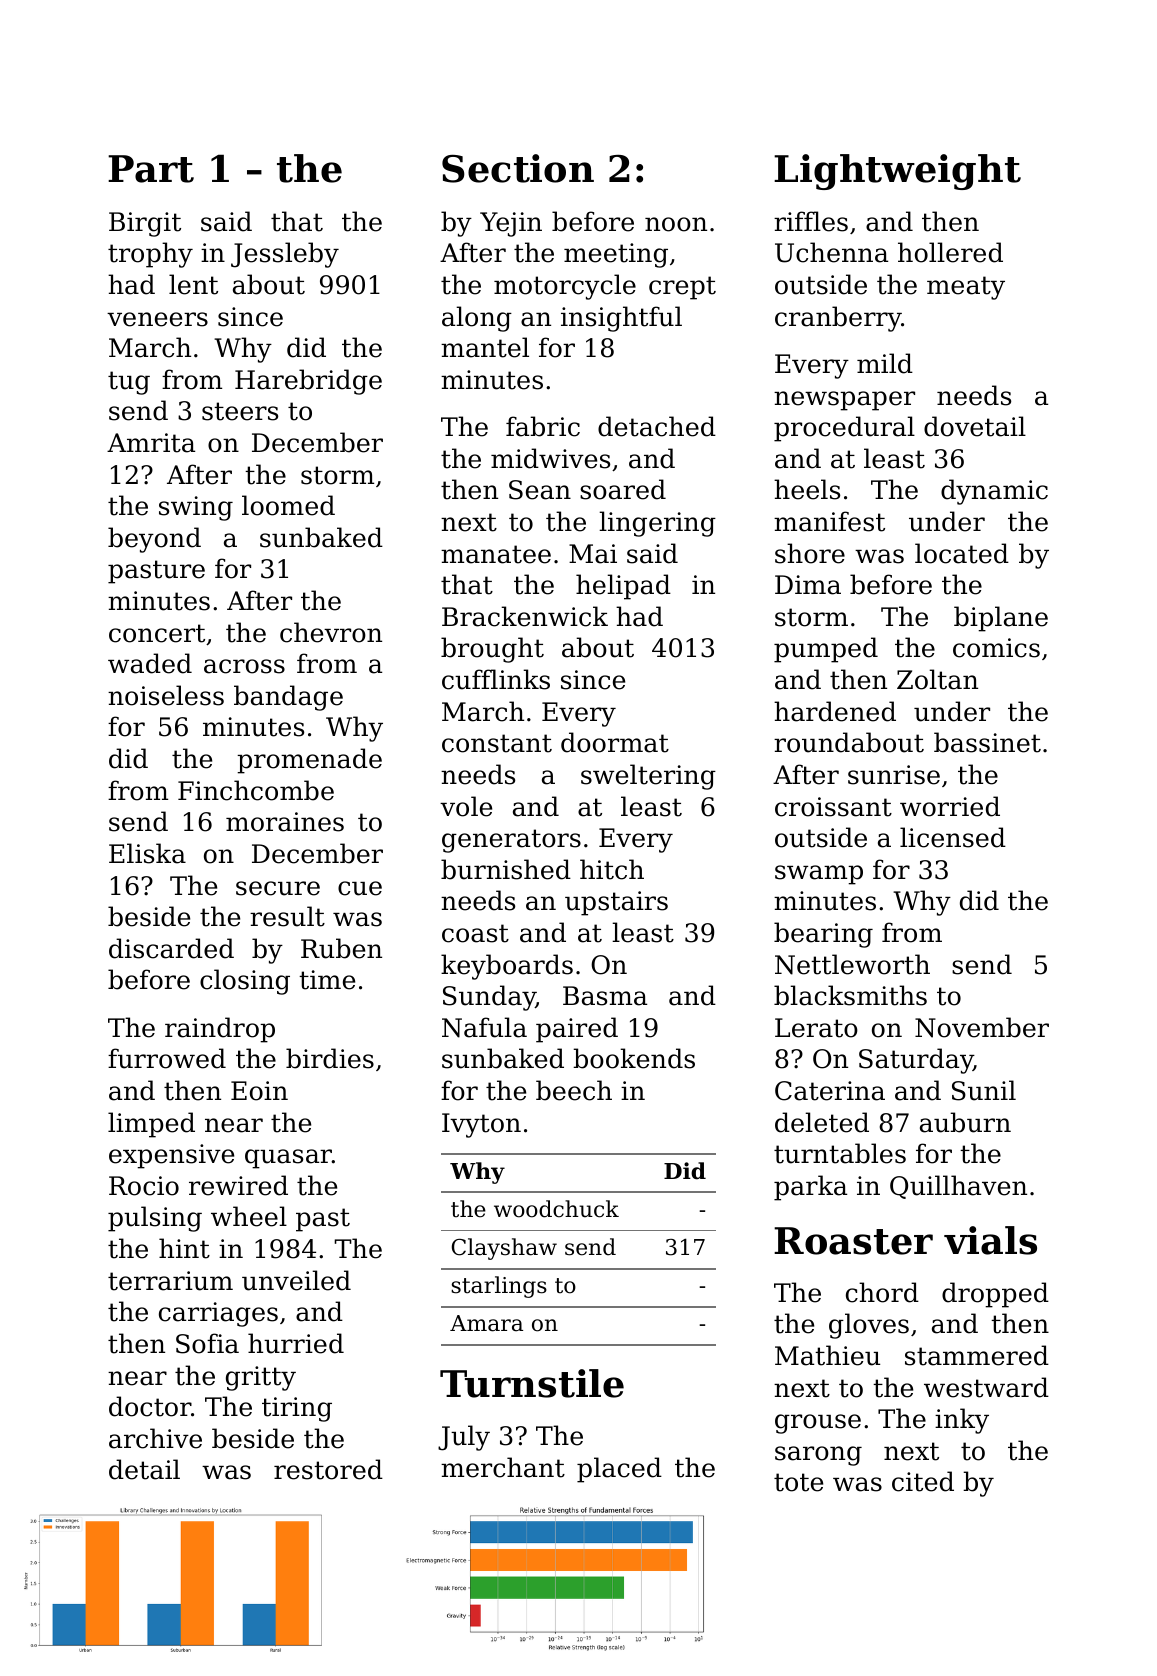  What do you see at coordinates (966, 288) in the image?
I see `meaty` at bounding box center [966, 288].
